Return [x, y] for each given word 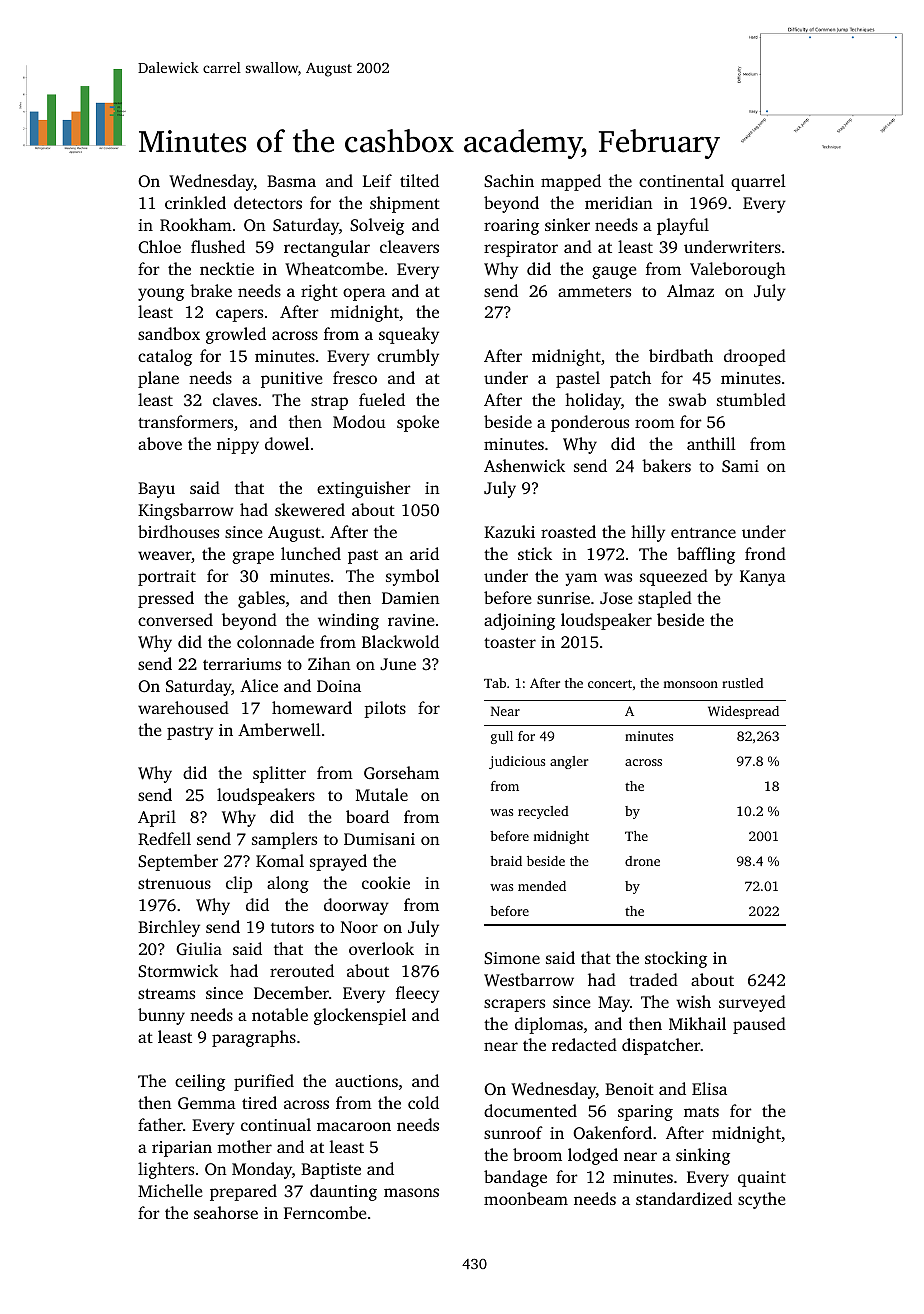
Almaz [690, 290]
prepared [243, 1192]
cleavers [409, 246]
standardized [684, 1198]
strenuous [174, 883]
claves [235, 399]
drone [642, 861]
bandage [515, 1178]
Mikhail [697, 1023]
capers [239, 315]
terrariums [242, 664]
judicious [517, 762]
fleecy [417, 994]
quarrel [758, 182]
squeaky [409, 335]
